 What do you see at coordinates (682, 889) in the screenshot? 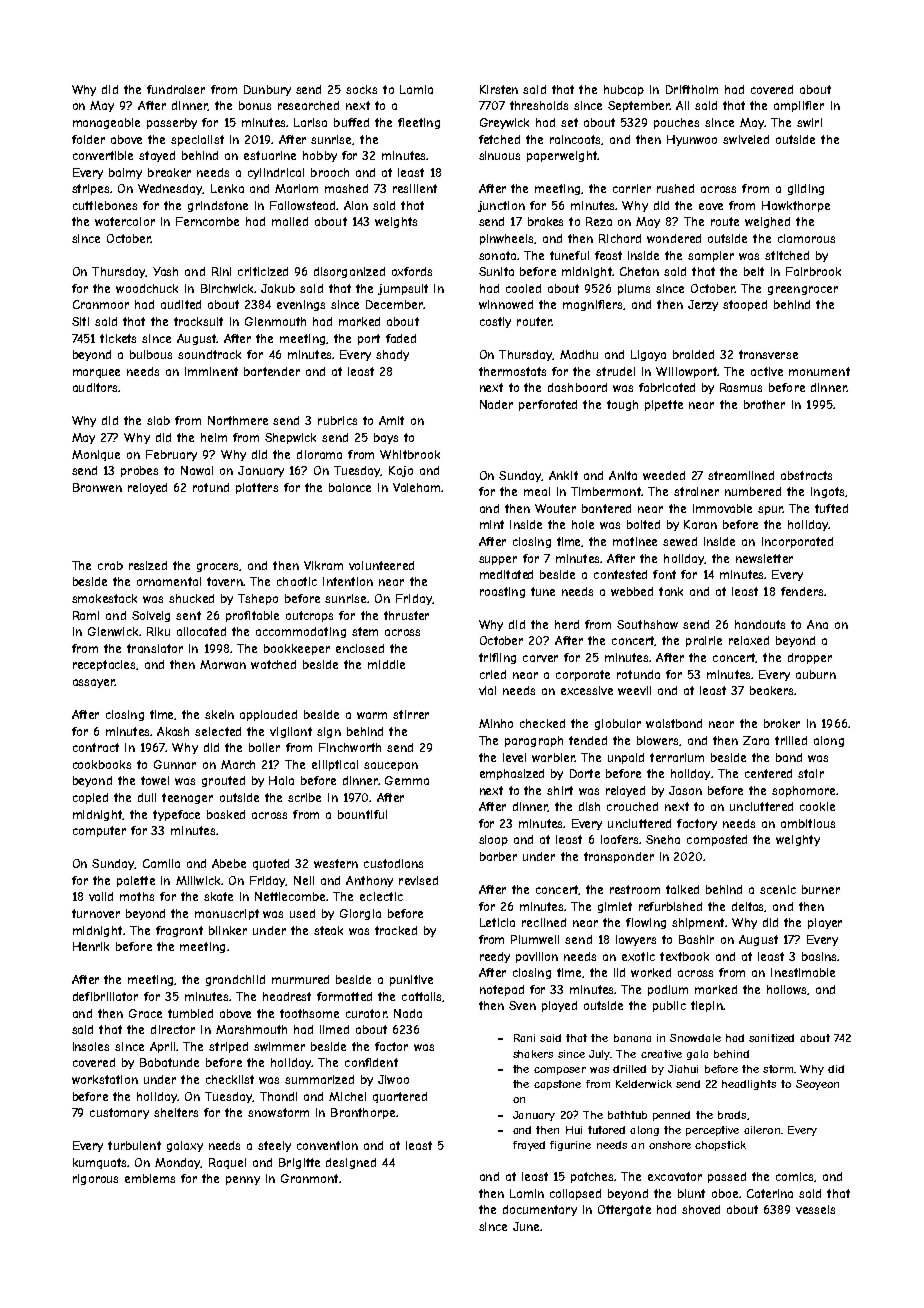
I see `talked` at bounding box center [682, 889].
